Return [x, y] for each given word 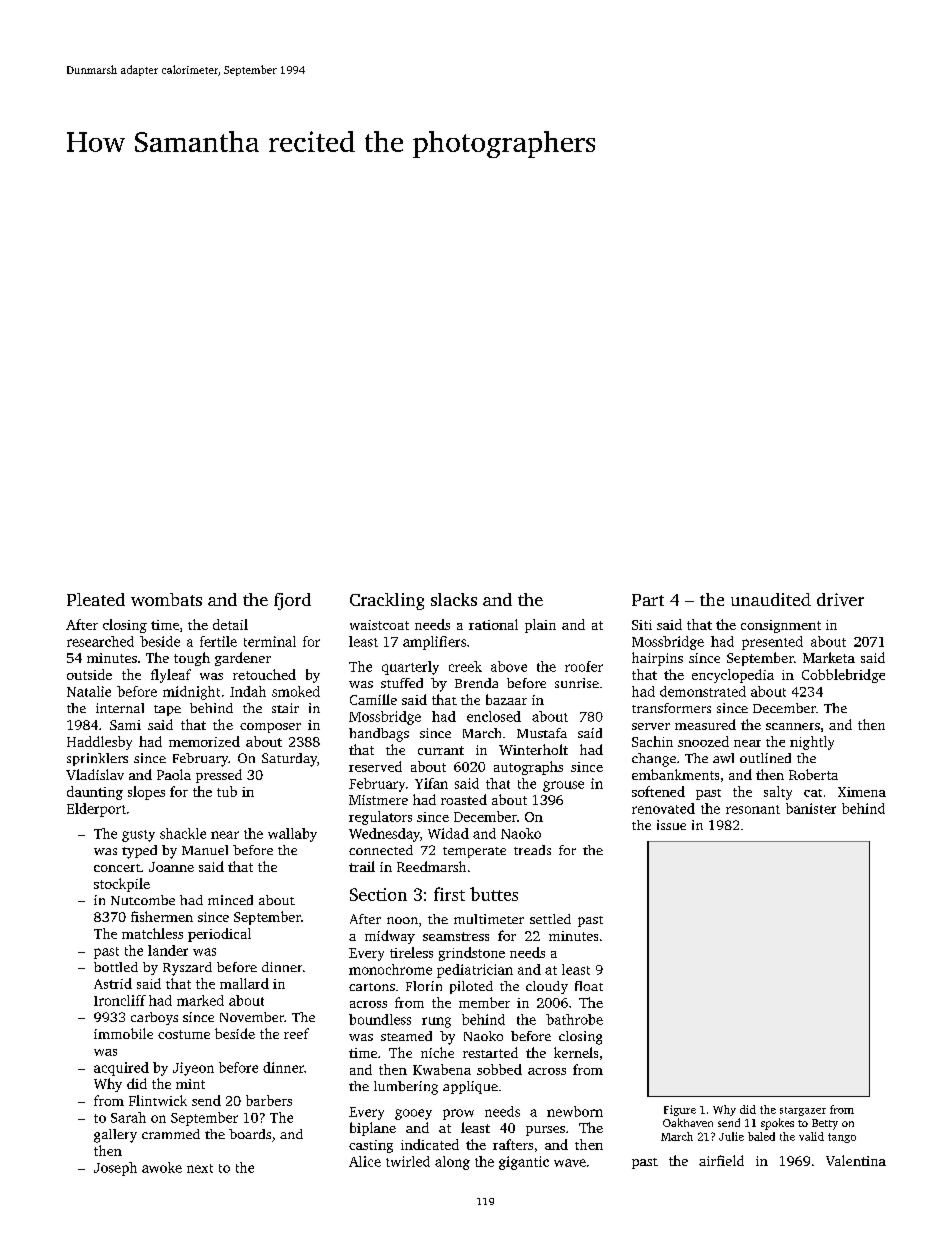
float [589, 986]
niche [437, 1052]
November [252, 1017]
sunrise [577, 683]
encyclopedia [733, 676]
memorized [204, 741]
